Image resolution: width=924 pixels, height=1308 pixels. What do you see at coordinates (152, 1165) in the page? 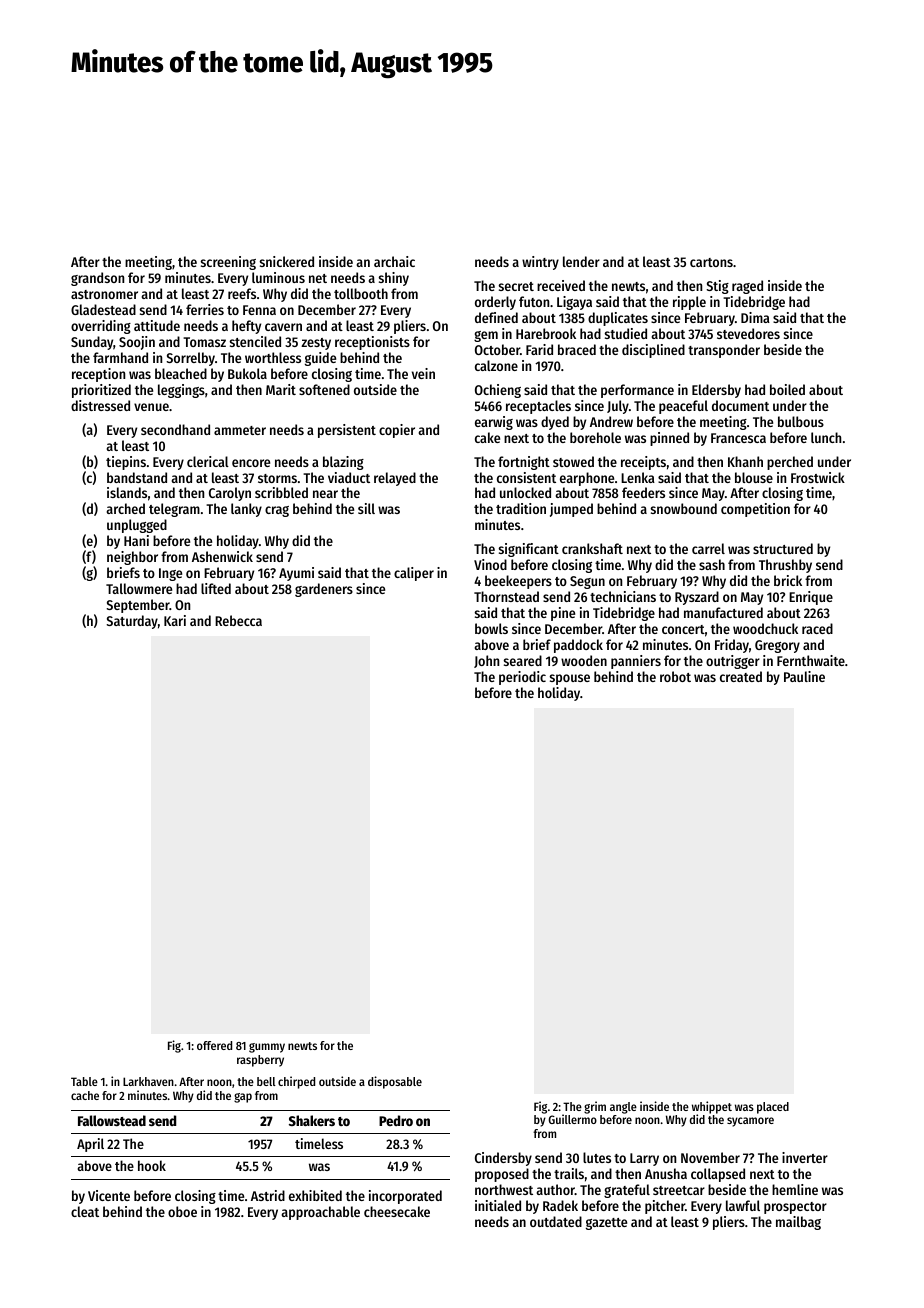
I see `hook` at bounding box center [152, 1165].
